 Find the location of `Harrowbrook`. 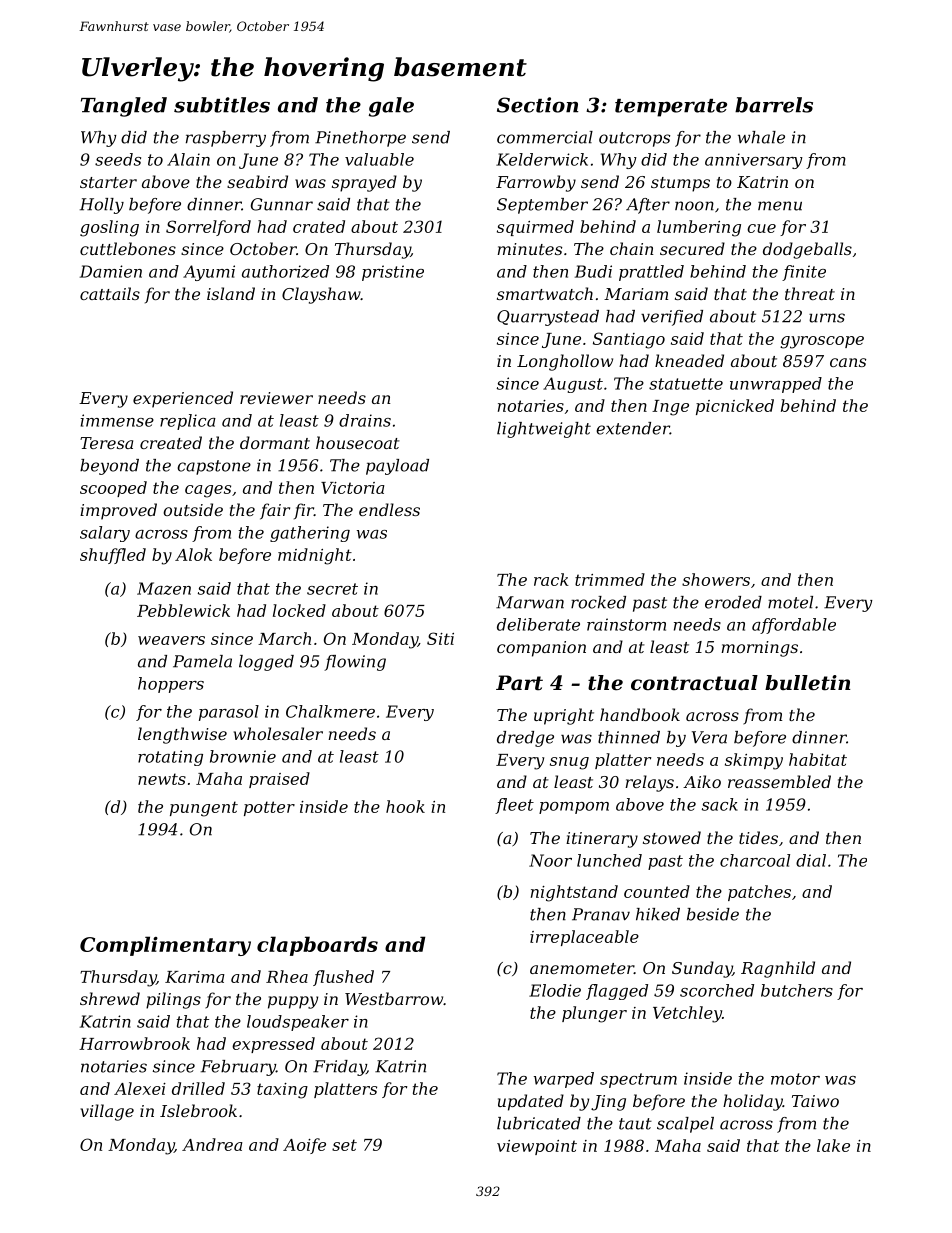

Harrowbrook is located at coordinates (134, 1043).
